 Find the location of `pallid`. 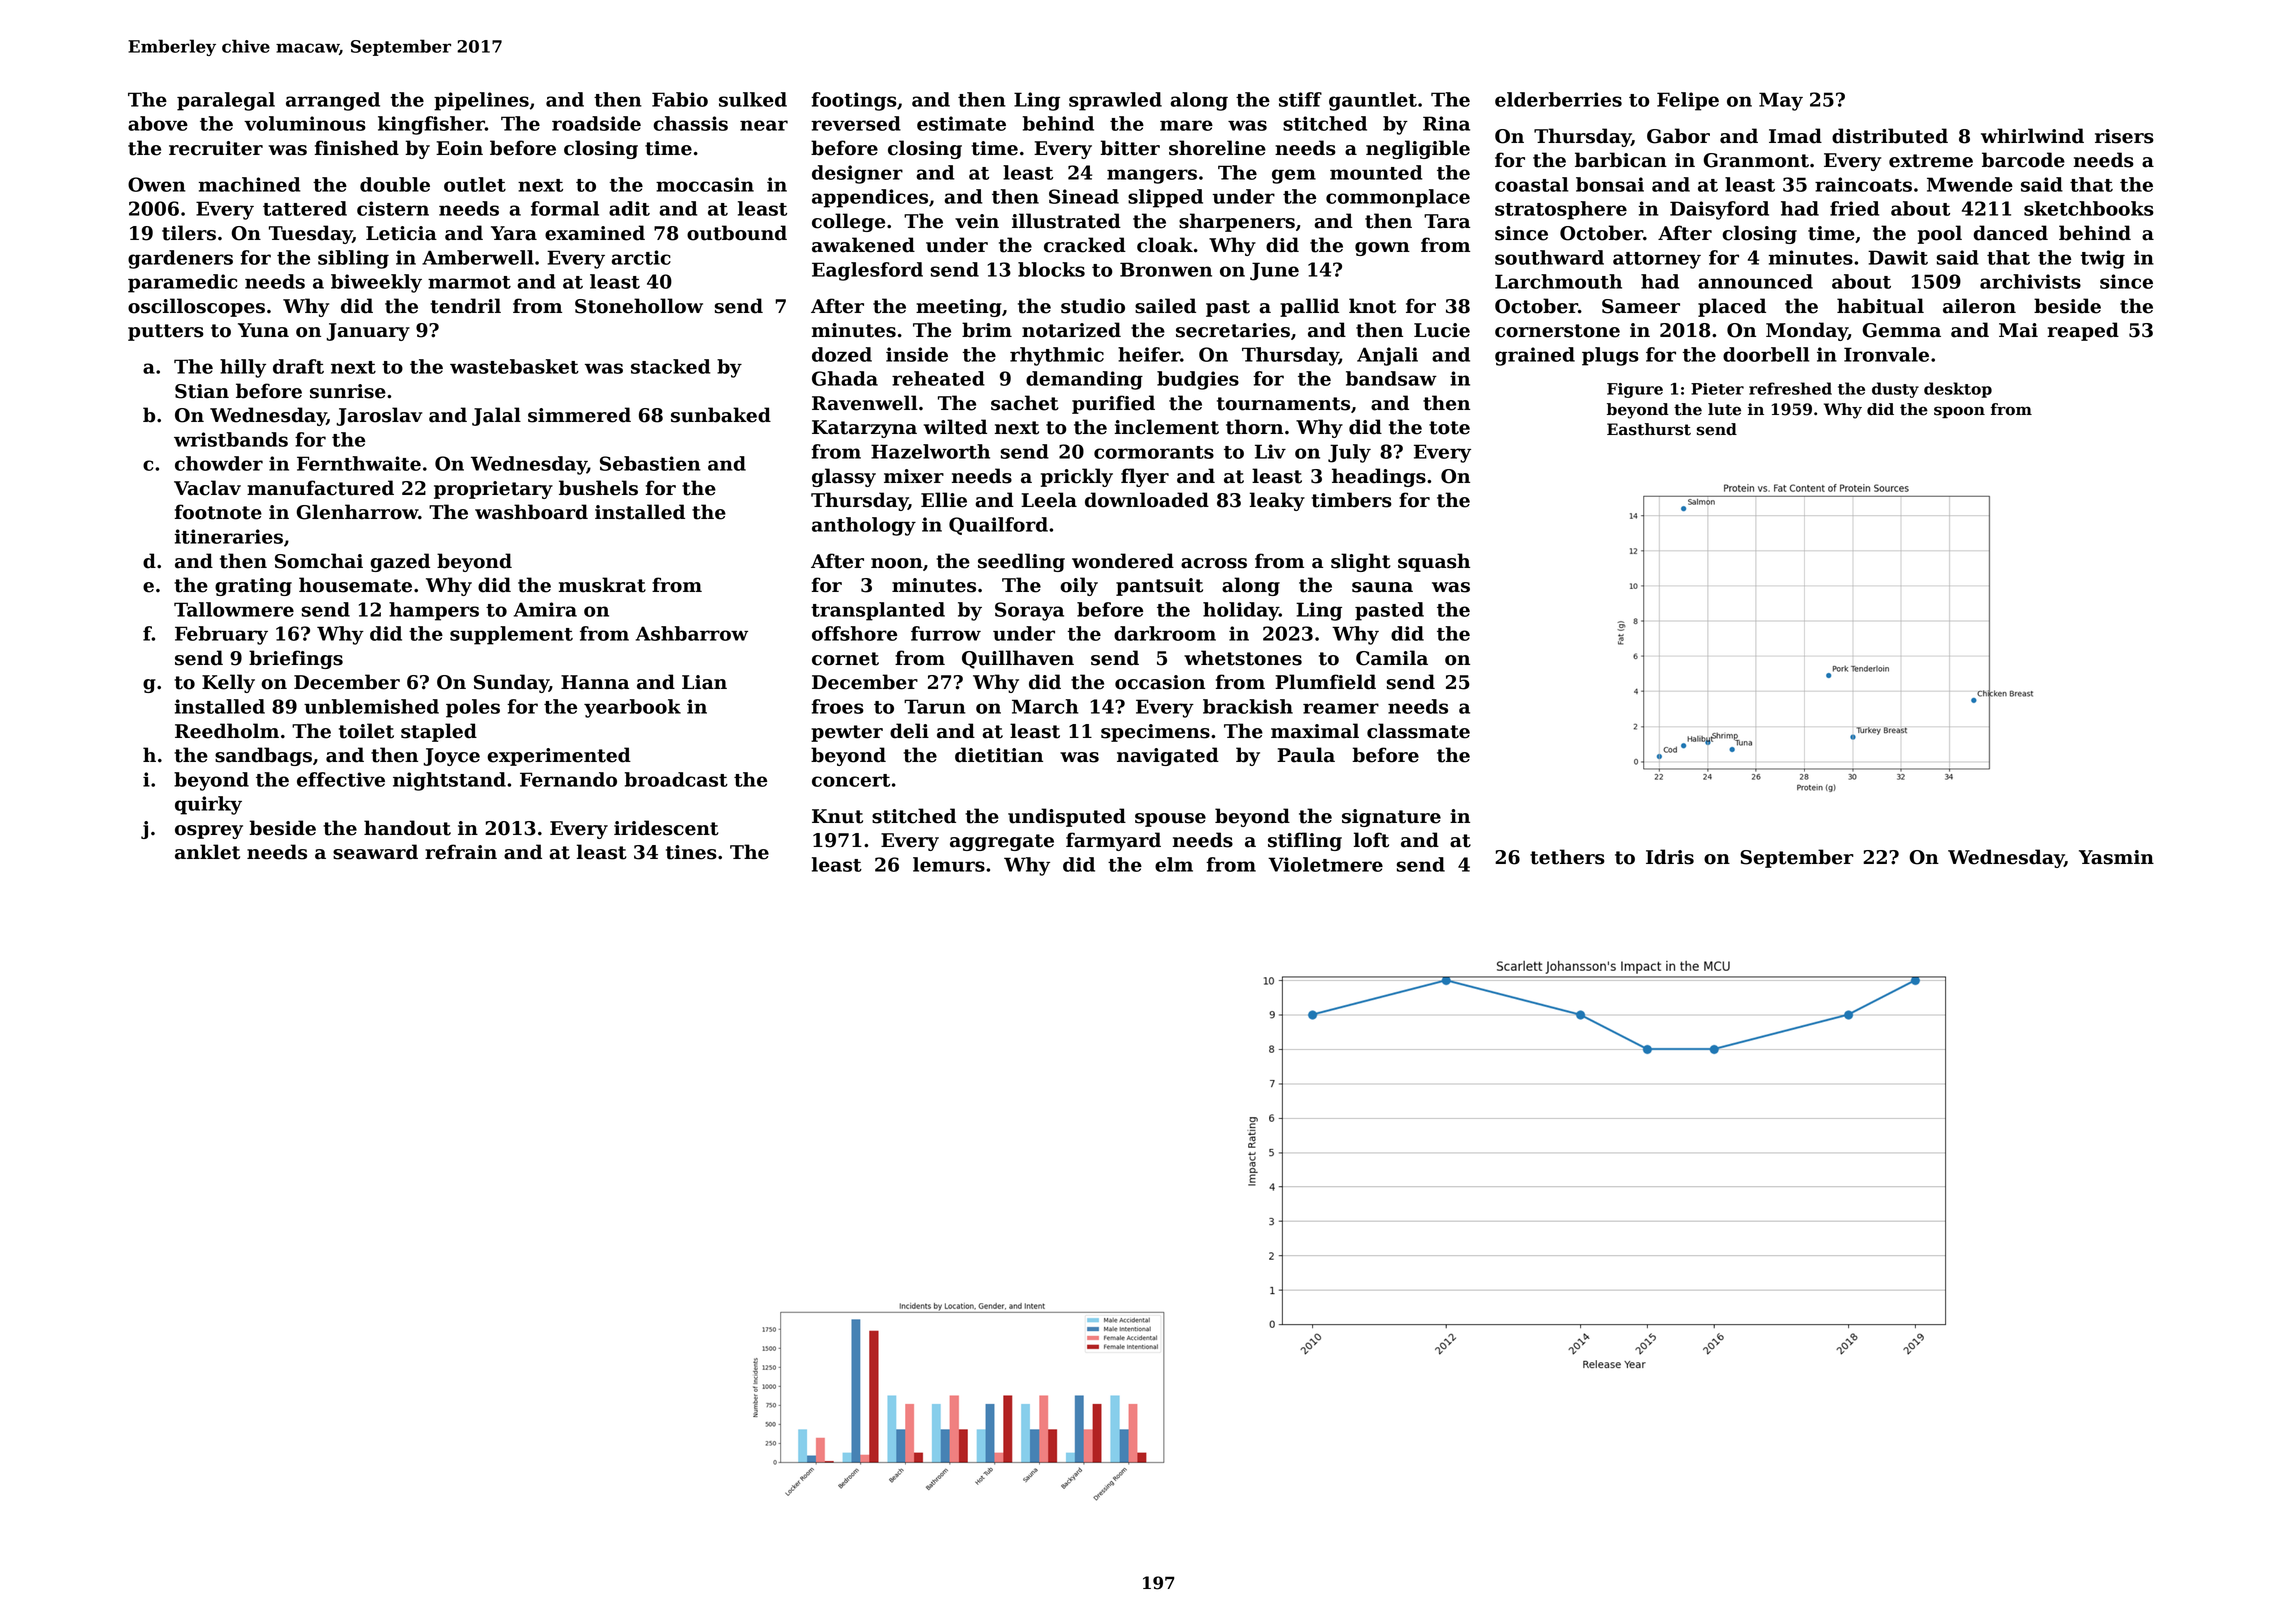

pallid is located at coordinates (1309, 307).
